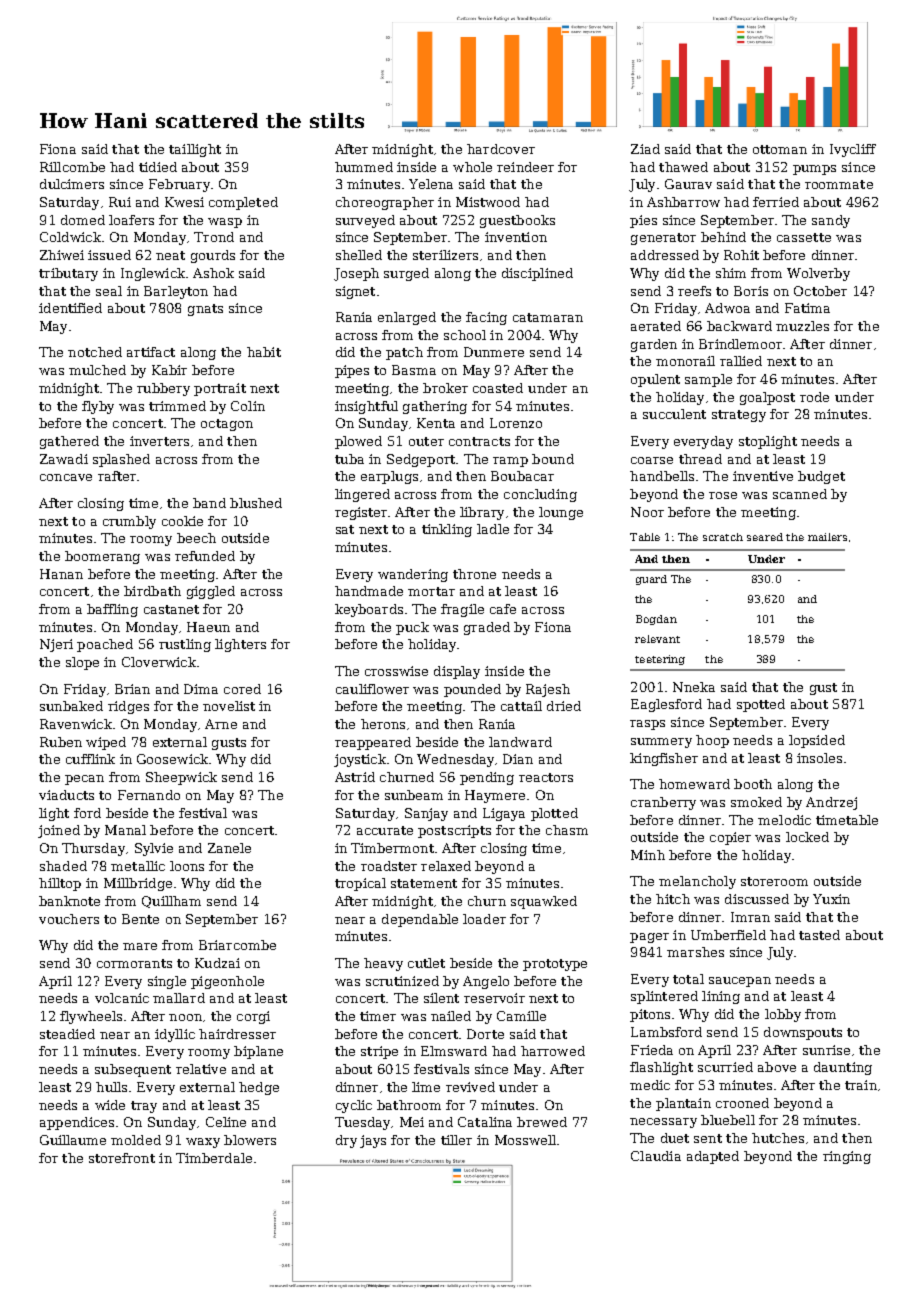 The image size is (924, 1308). Describe the element at coordinates (663, 803) in the image. I see `cranberry` at that location.
